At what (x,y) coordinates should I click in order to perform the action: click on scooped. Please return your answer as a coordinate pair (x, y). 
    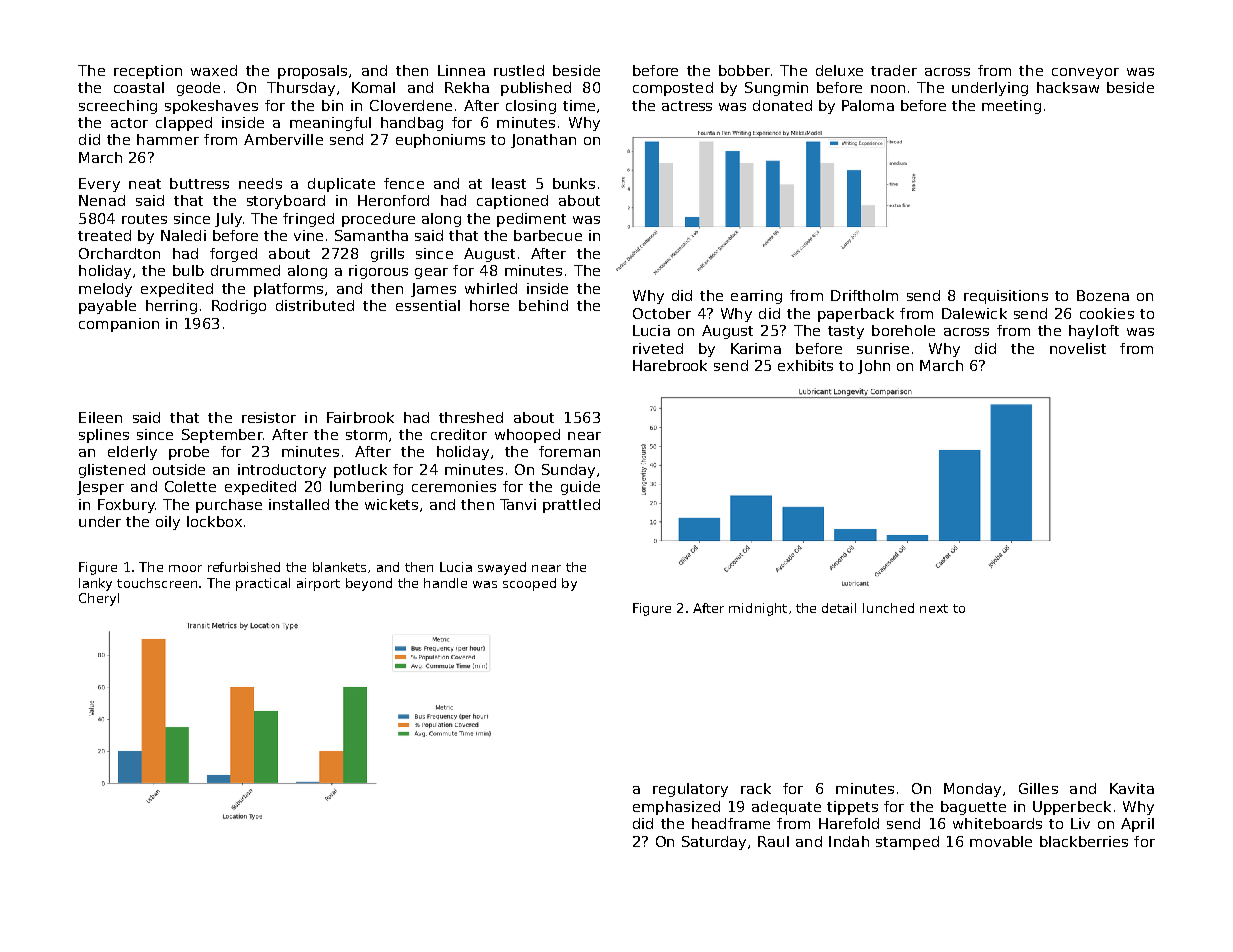
    Looking at the image, I should click on (529, 584).
